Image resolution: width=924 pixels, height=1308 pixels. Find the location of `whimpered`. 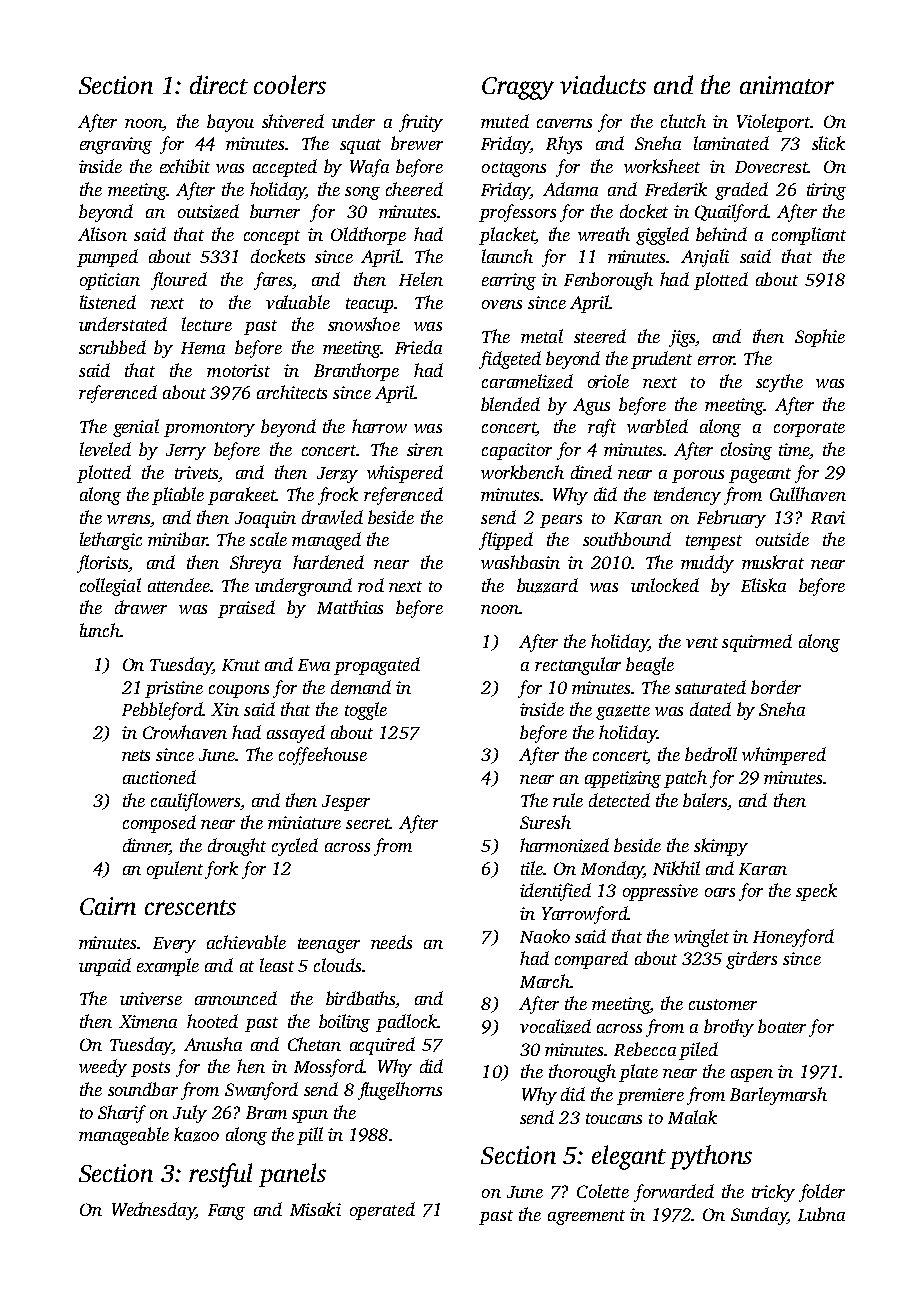

whimpered is located at coordinates (784, 756).
